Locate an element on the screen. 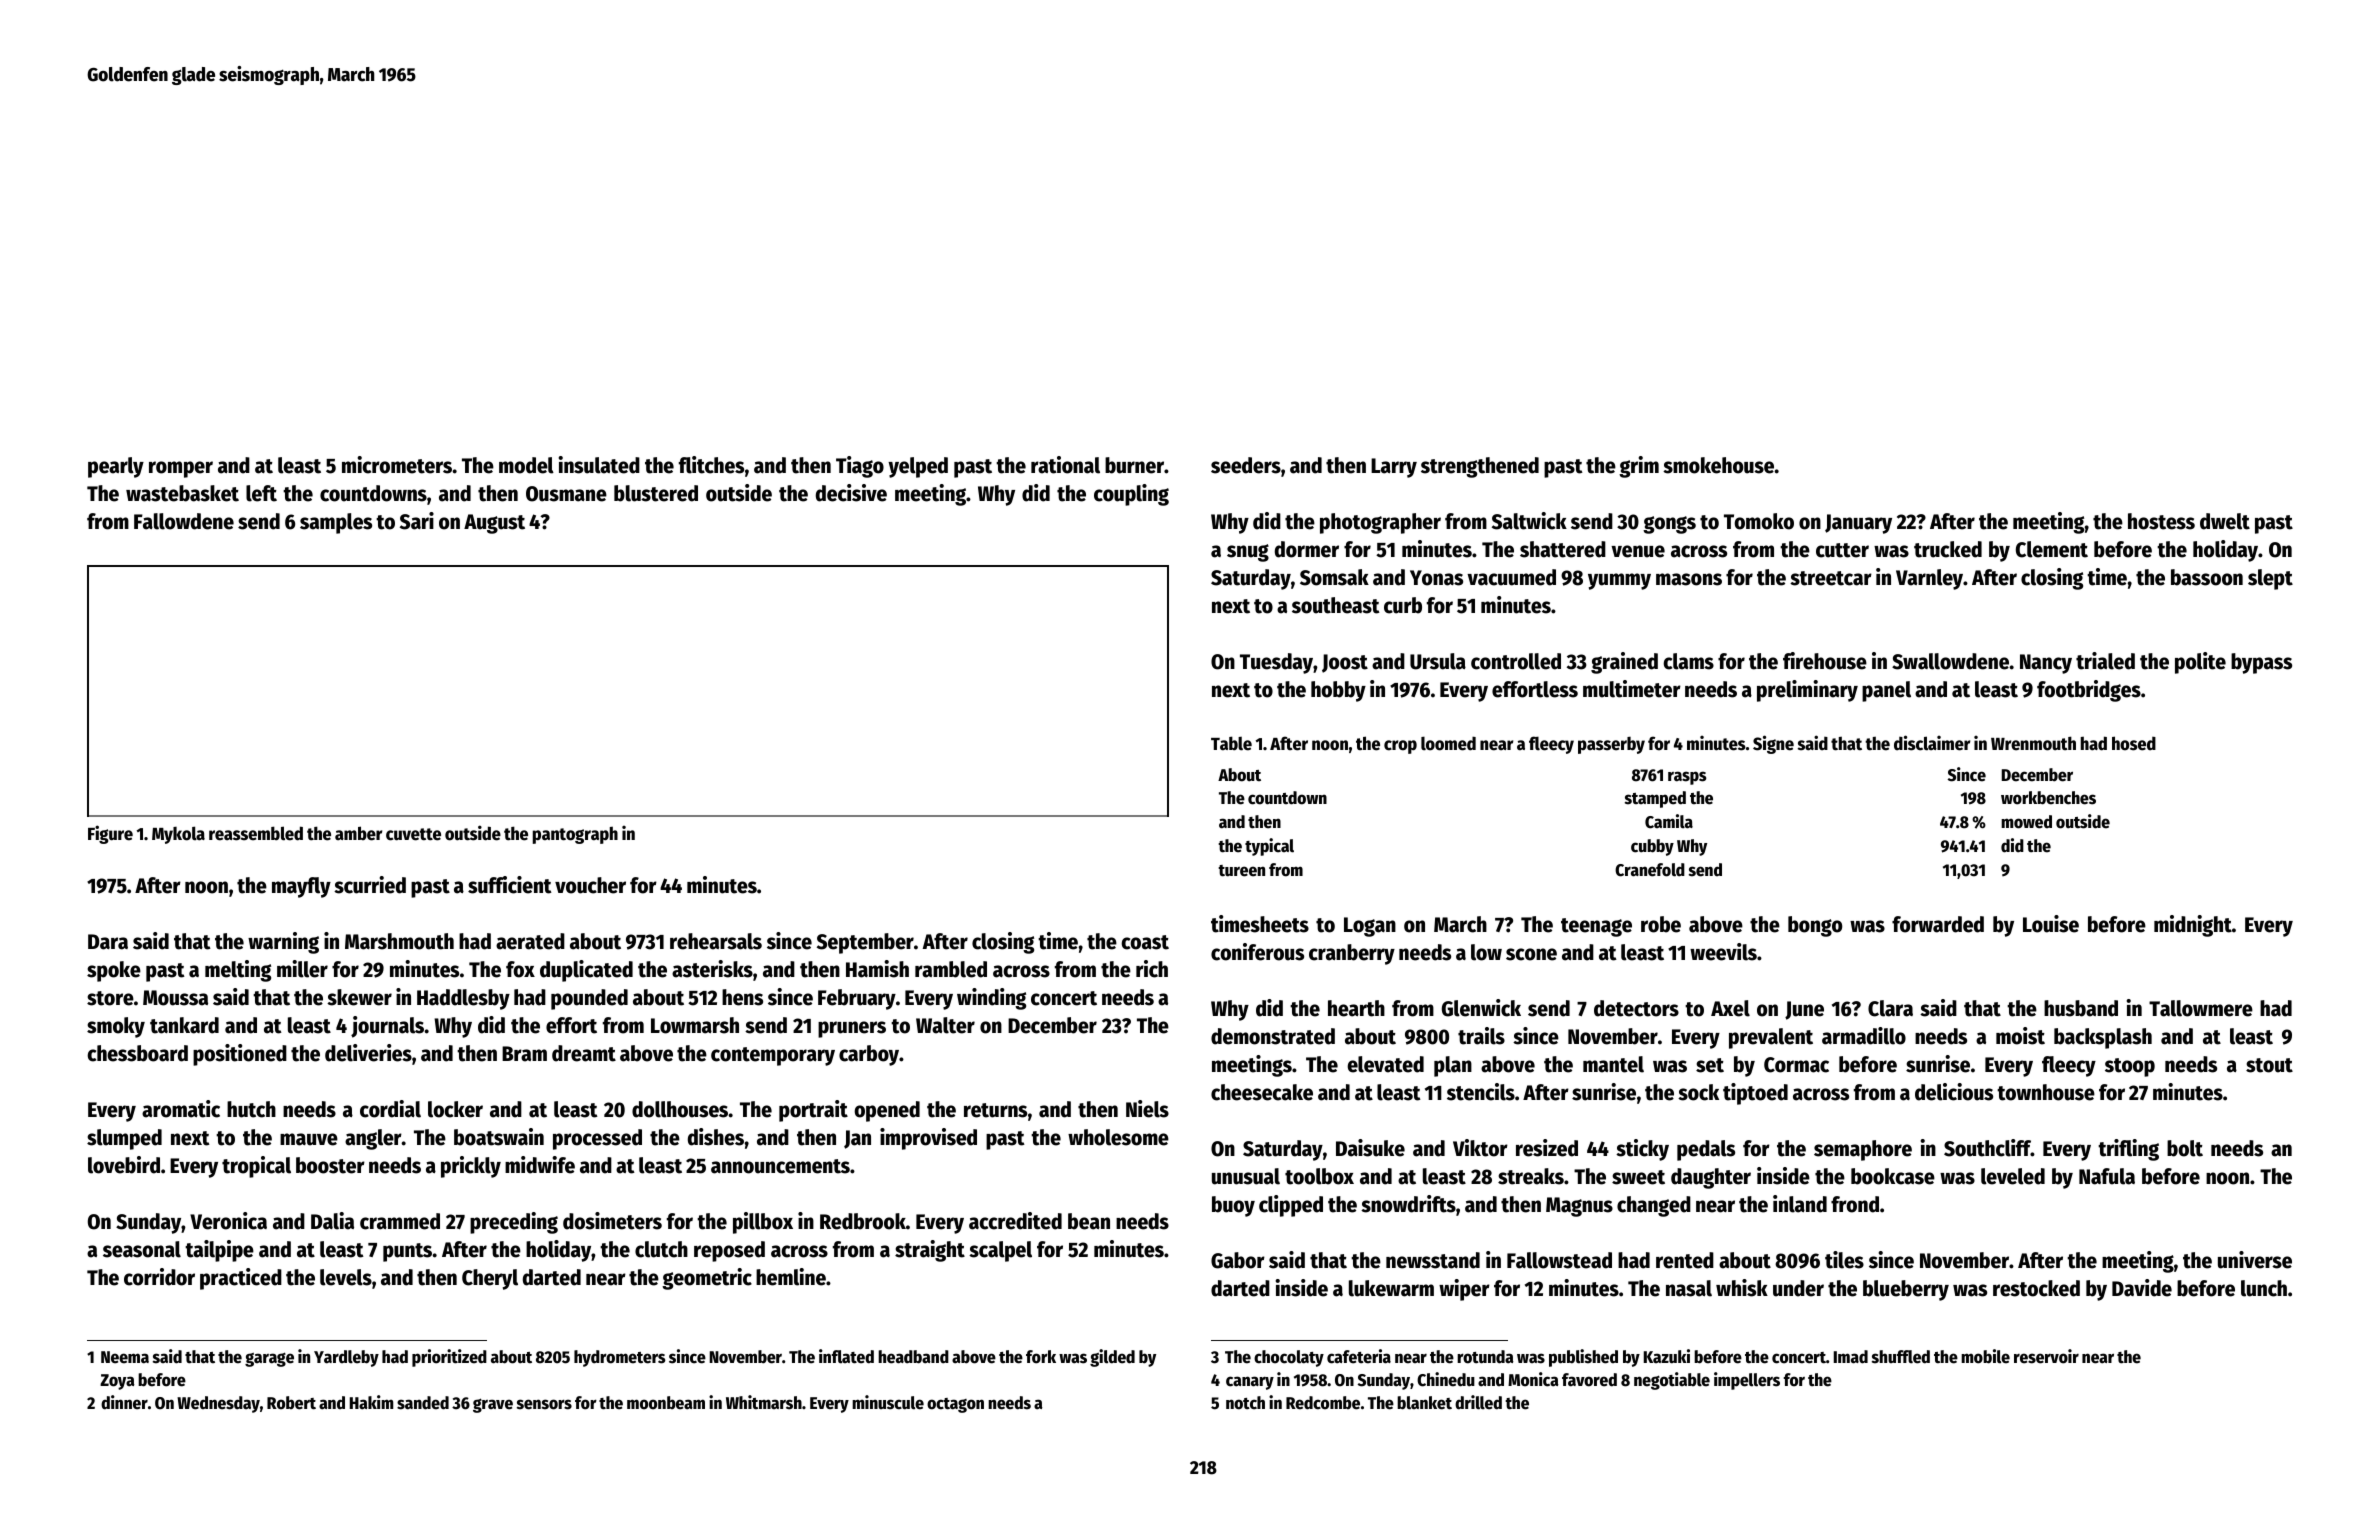  wastebasket is located at coordinates (182, 493).
